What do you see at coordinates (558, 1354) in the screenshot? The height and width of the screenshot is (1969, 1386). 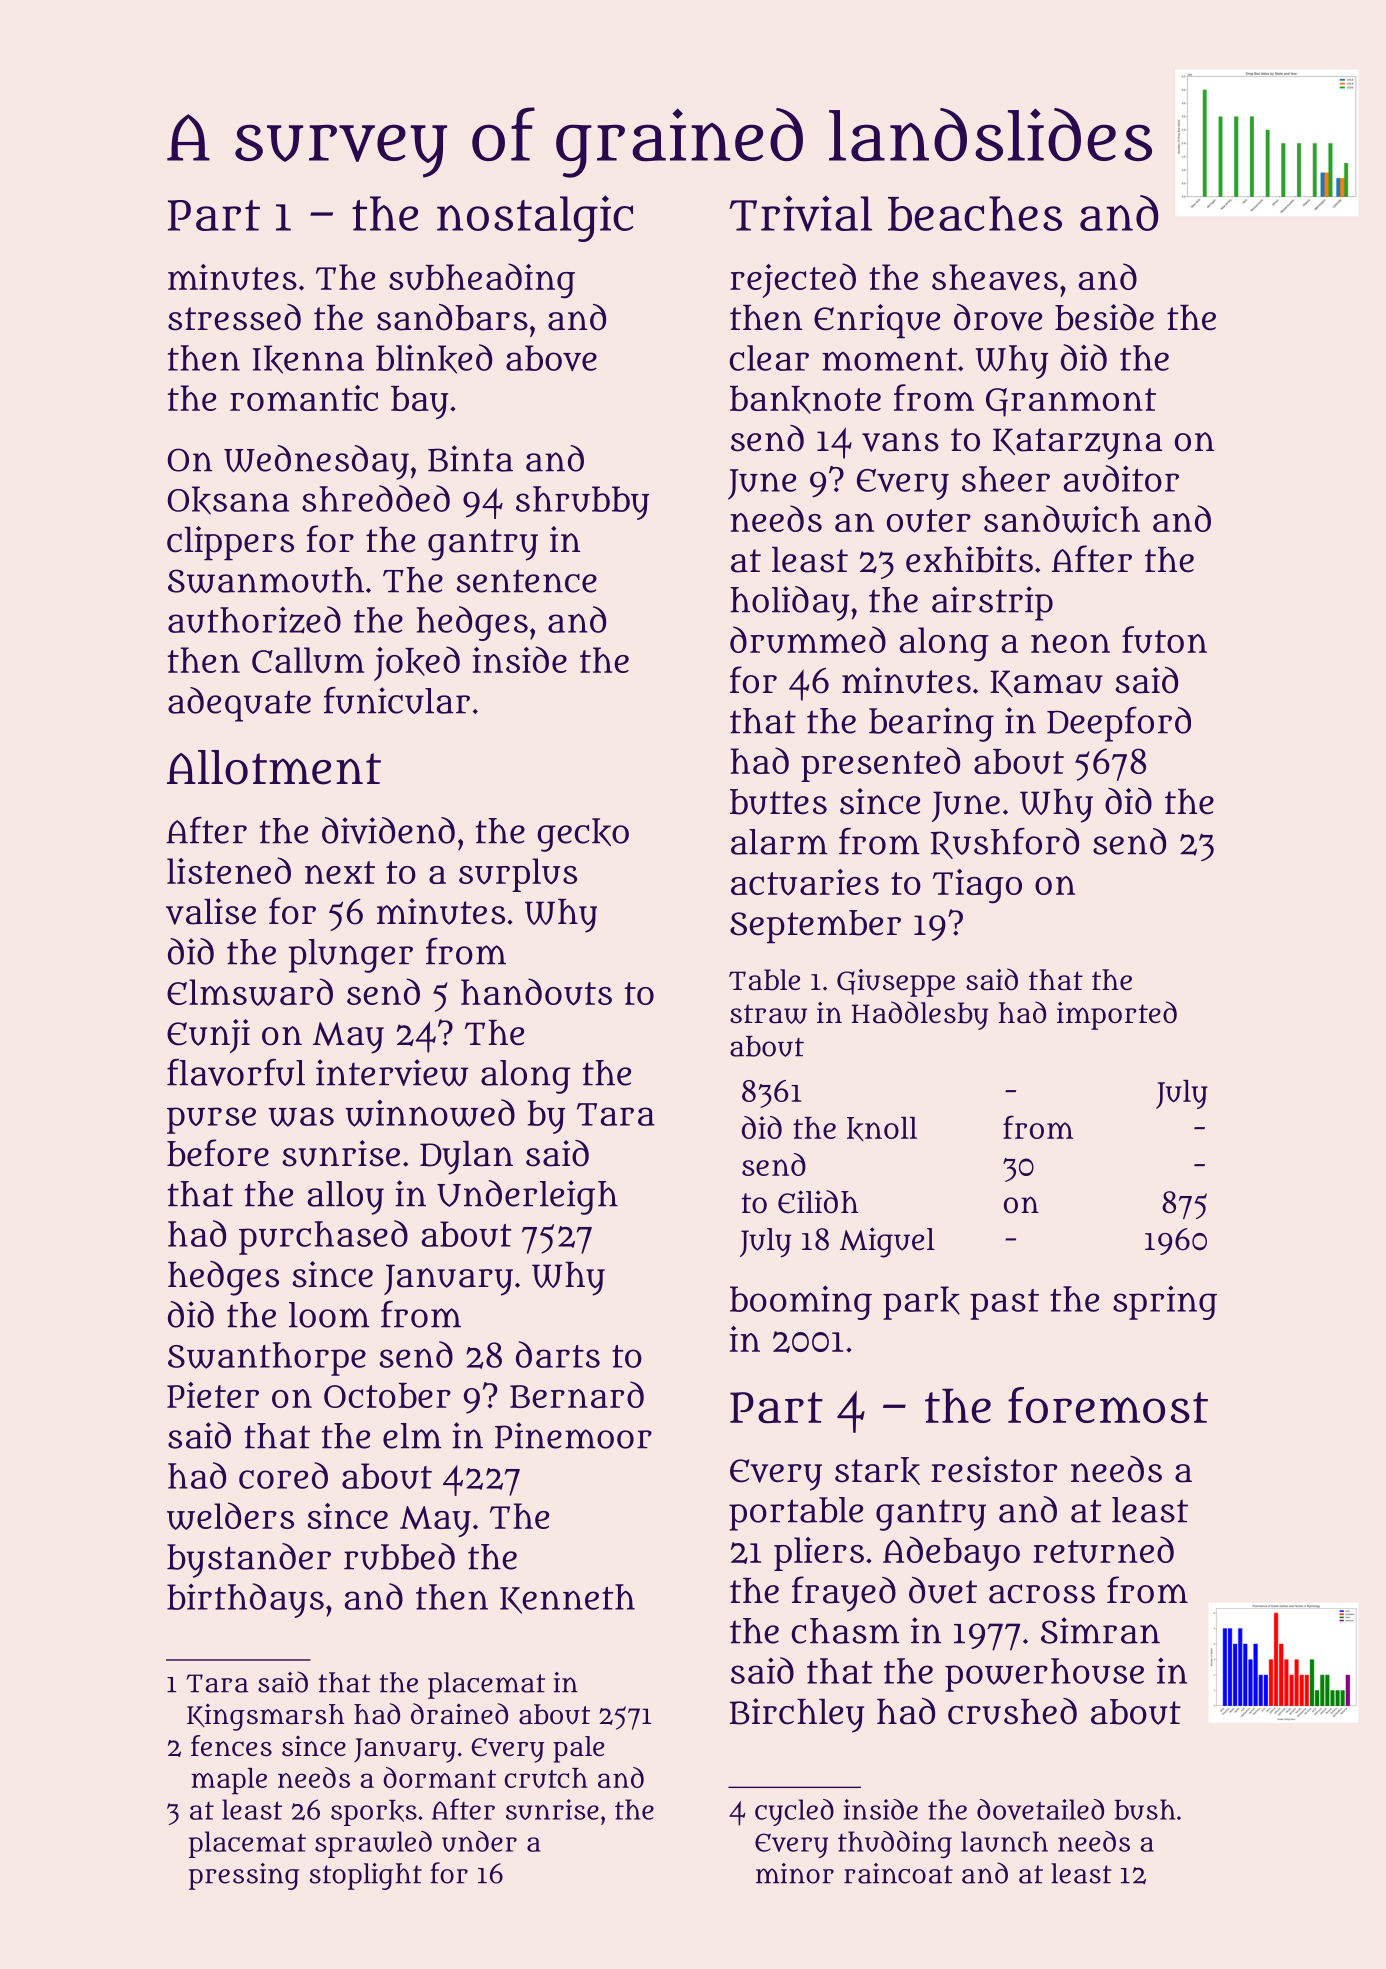 I see `darts` at bounding box center [558, 1354].
